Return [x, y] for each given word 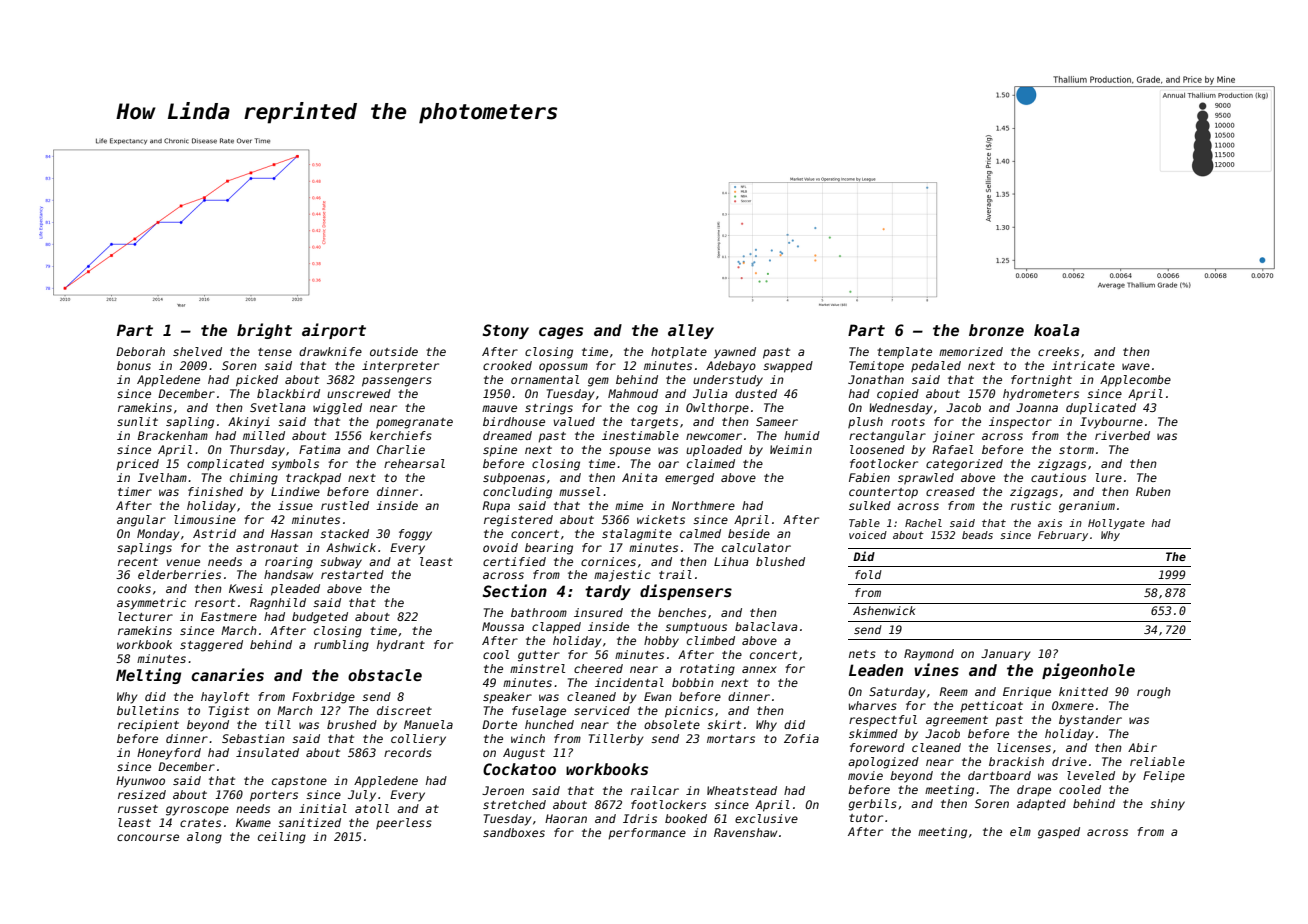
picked [257, 381]
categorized [964, 465]
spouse [630, 452]
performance [647, 834]
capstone [299, 782]
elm [1020, 831]
